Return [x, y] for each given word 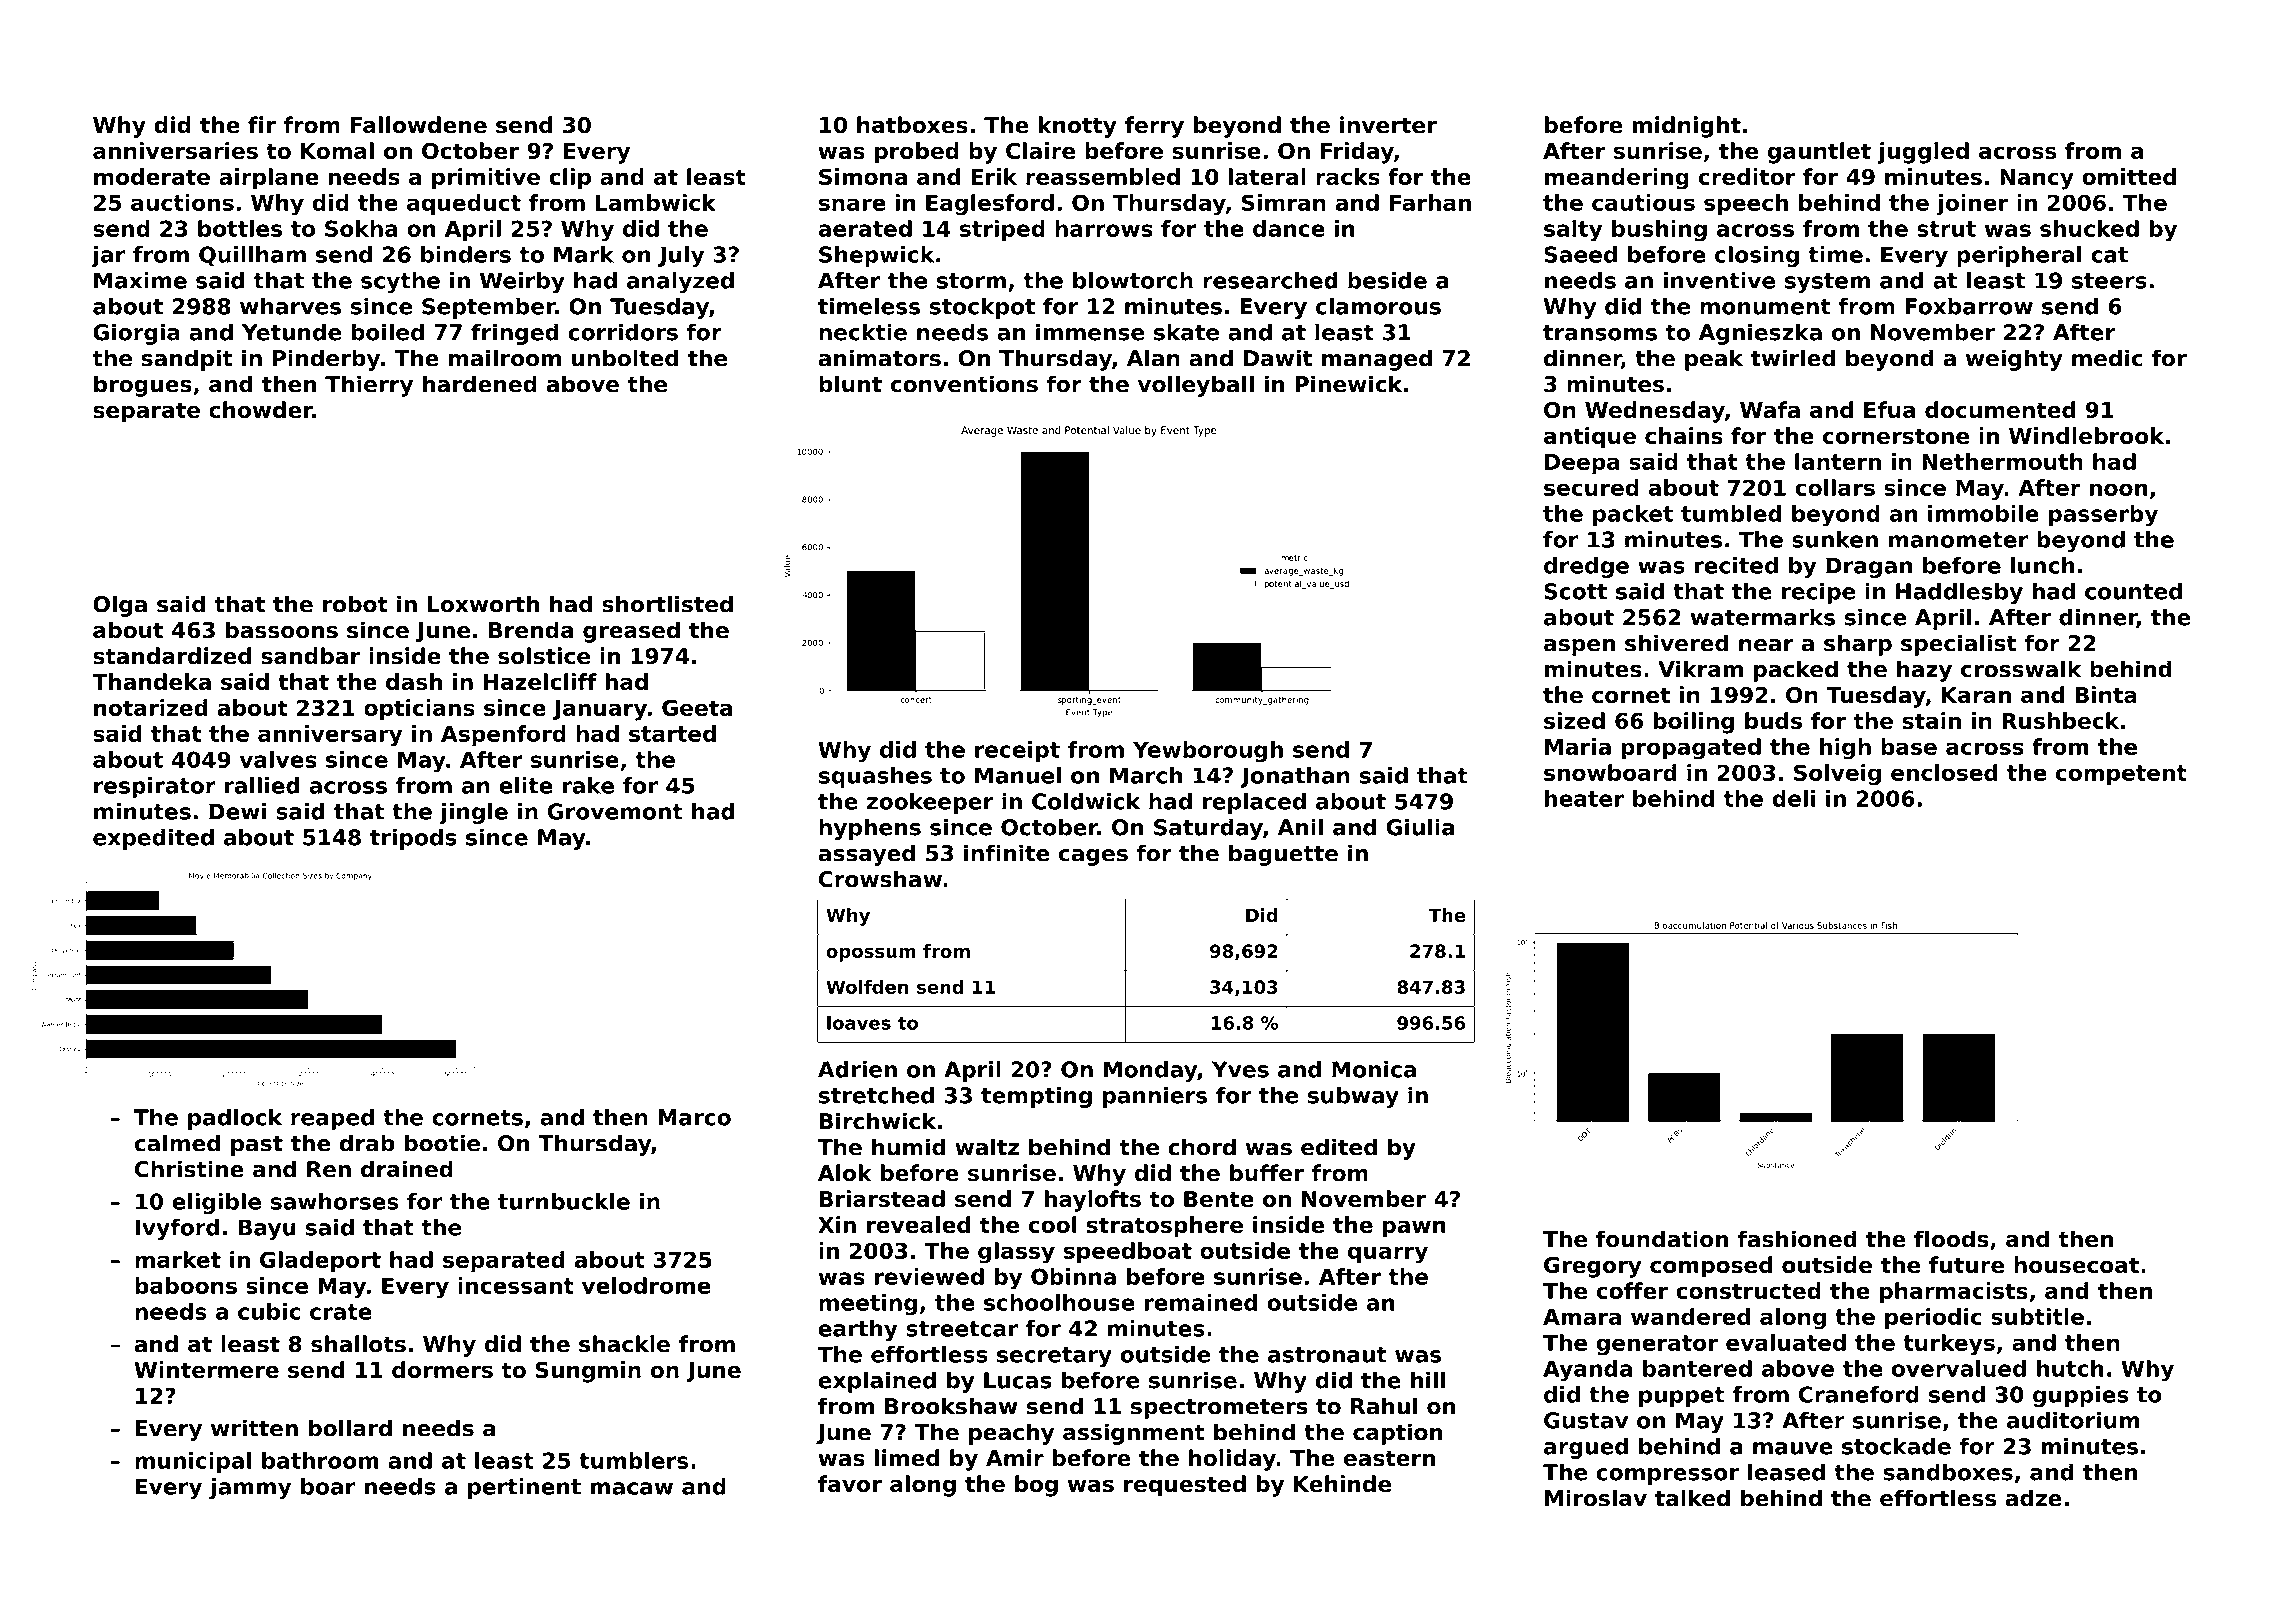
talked [1692, 1498]
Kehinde [1342, 1484]
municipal [193, 1462]
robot [355, 604]
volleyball [1196, 386]
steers [2109, 281]
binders [466, 254]
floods [1951, 1239]
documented [2000, 410]
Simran [1284, 202]
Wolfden [867, 987]
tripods [413, 839]
